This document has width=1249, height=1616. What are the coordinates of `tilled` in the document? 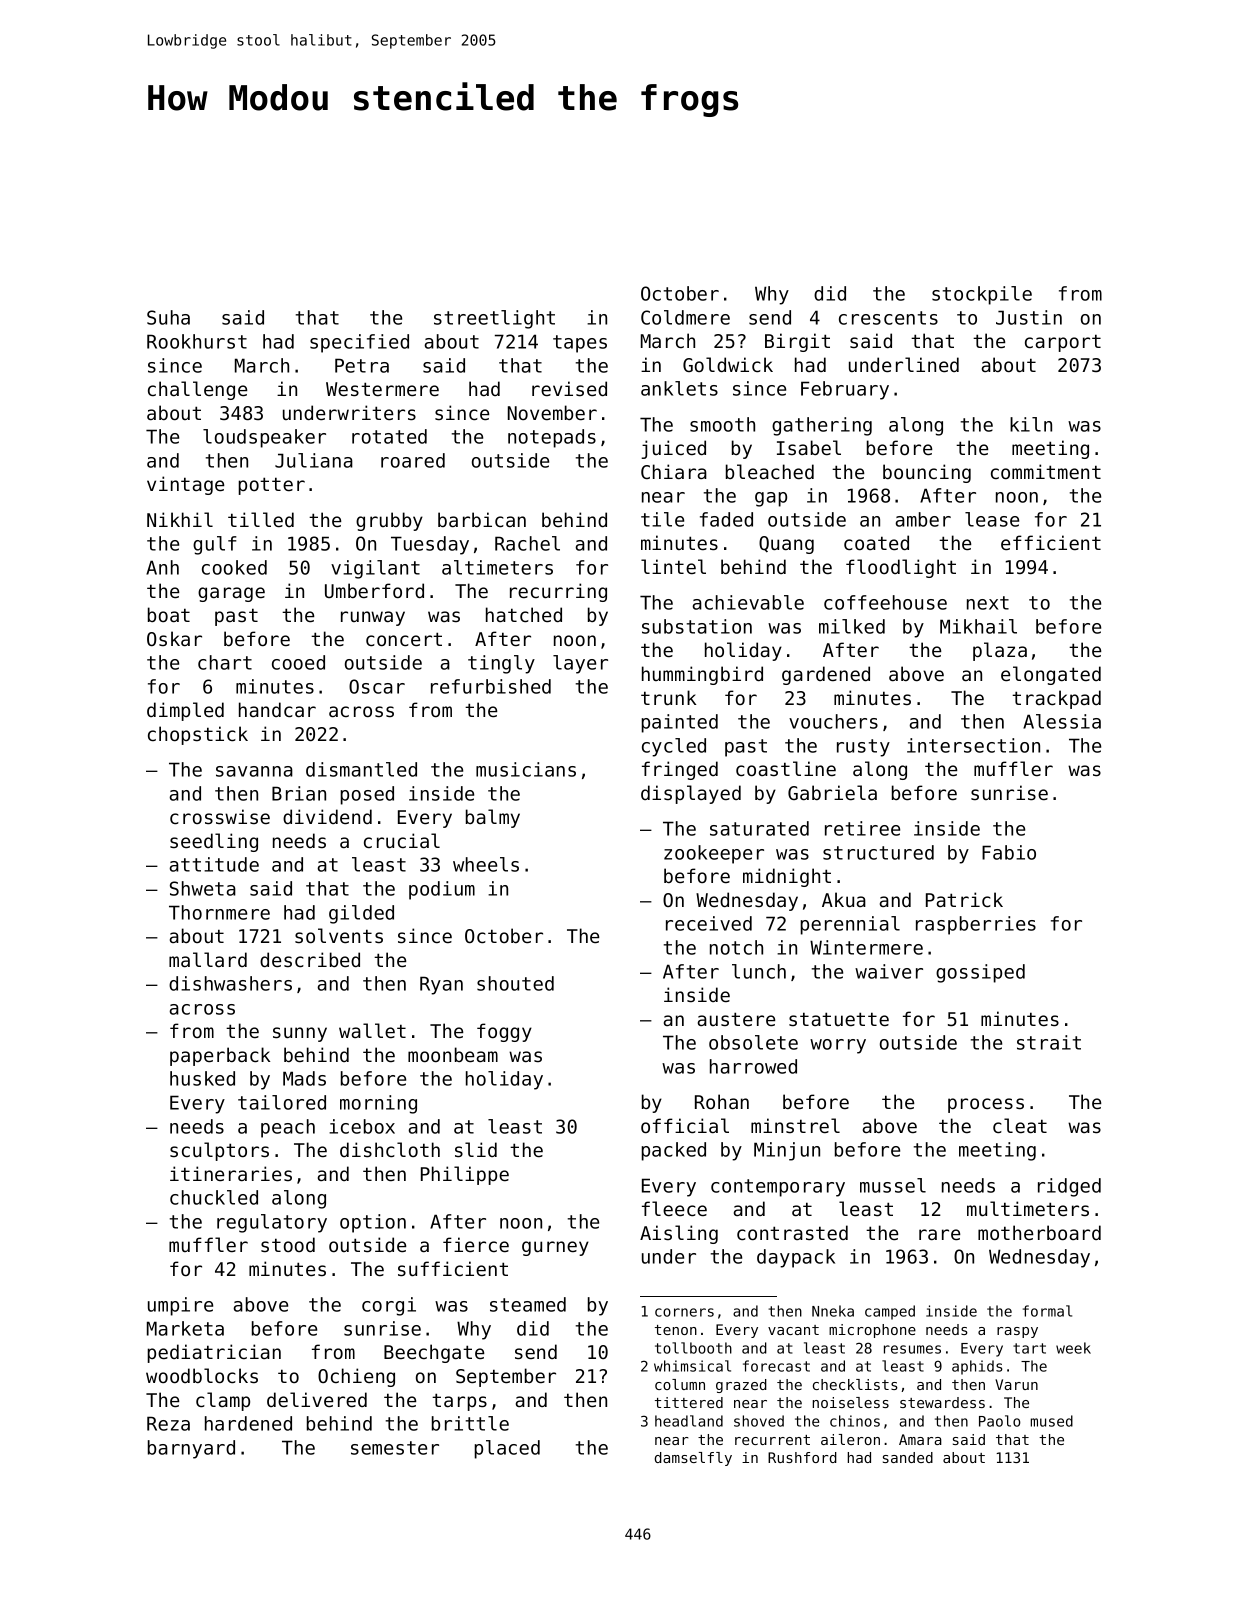 It's located at (261, 519).
